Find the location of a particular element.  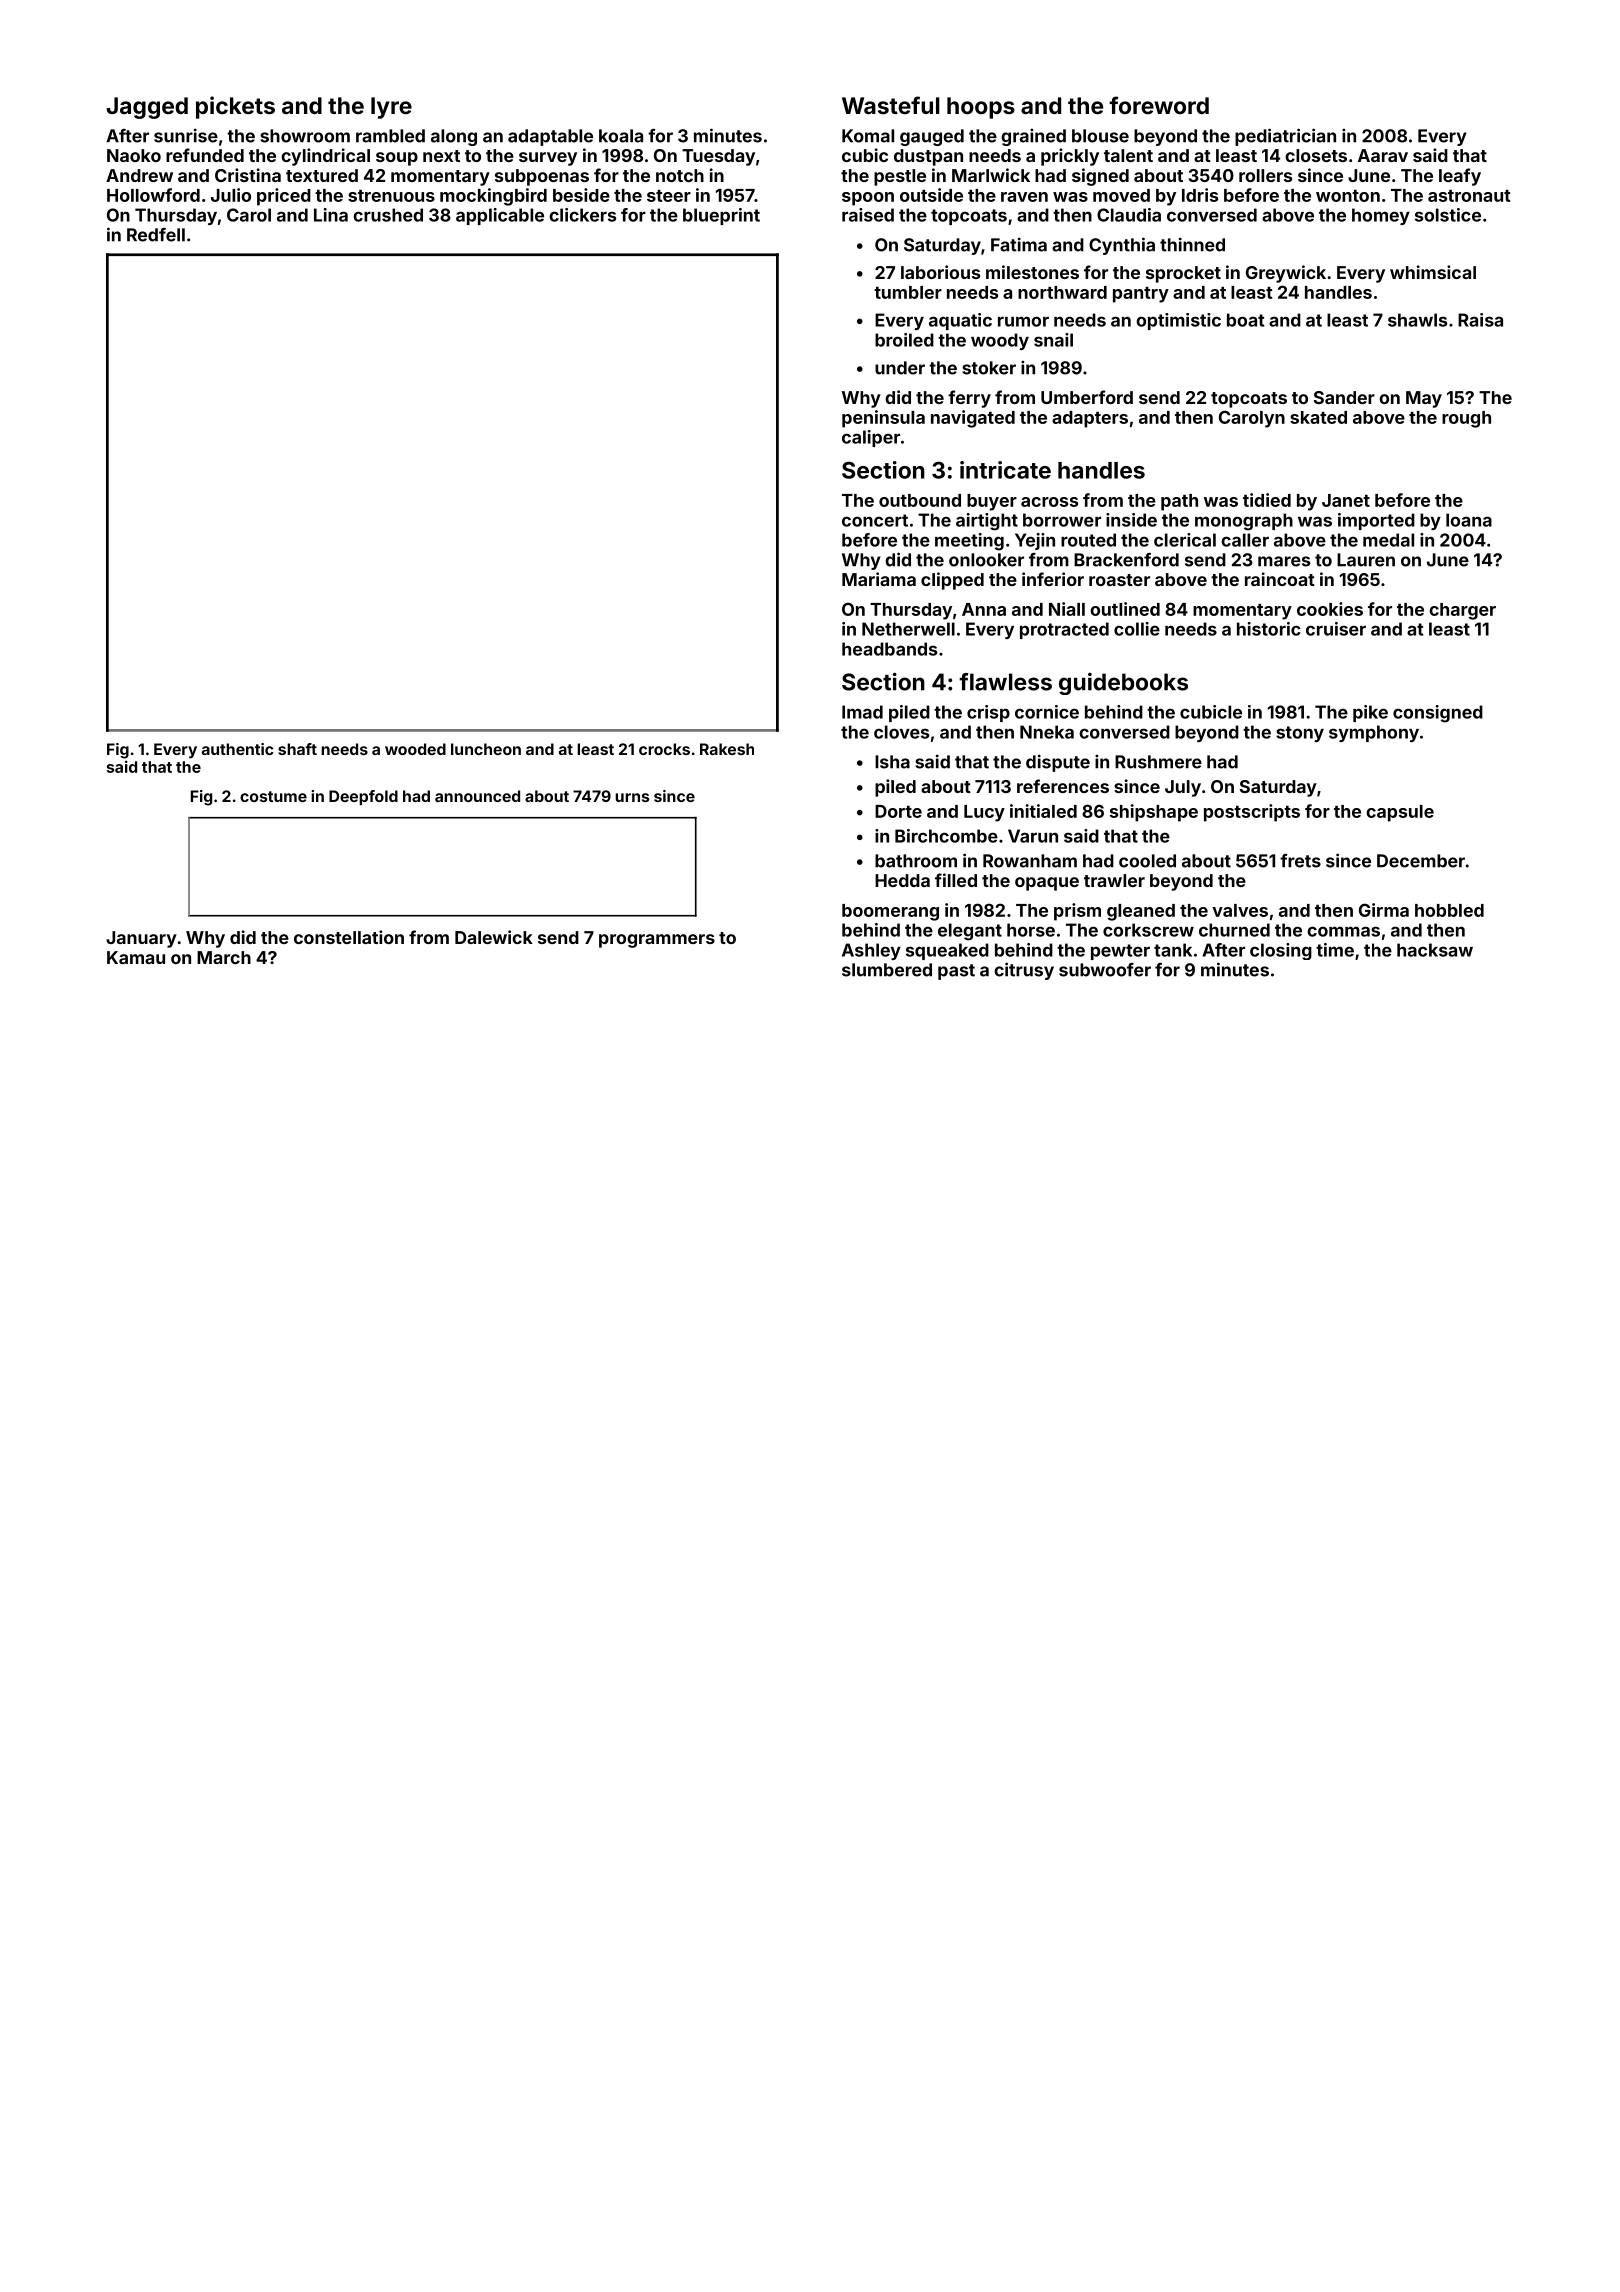

subwoofer is located at coordinates (1105, 970).
